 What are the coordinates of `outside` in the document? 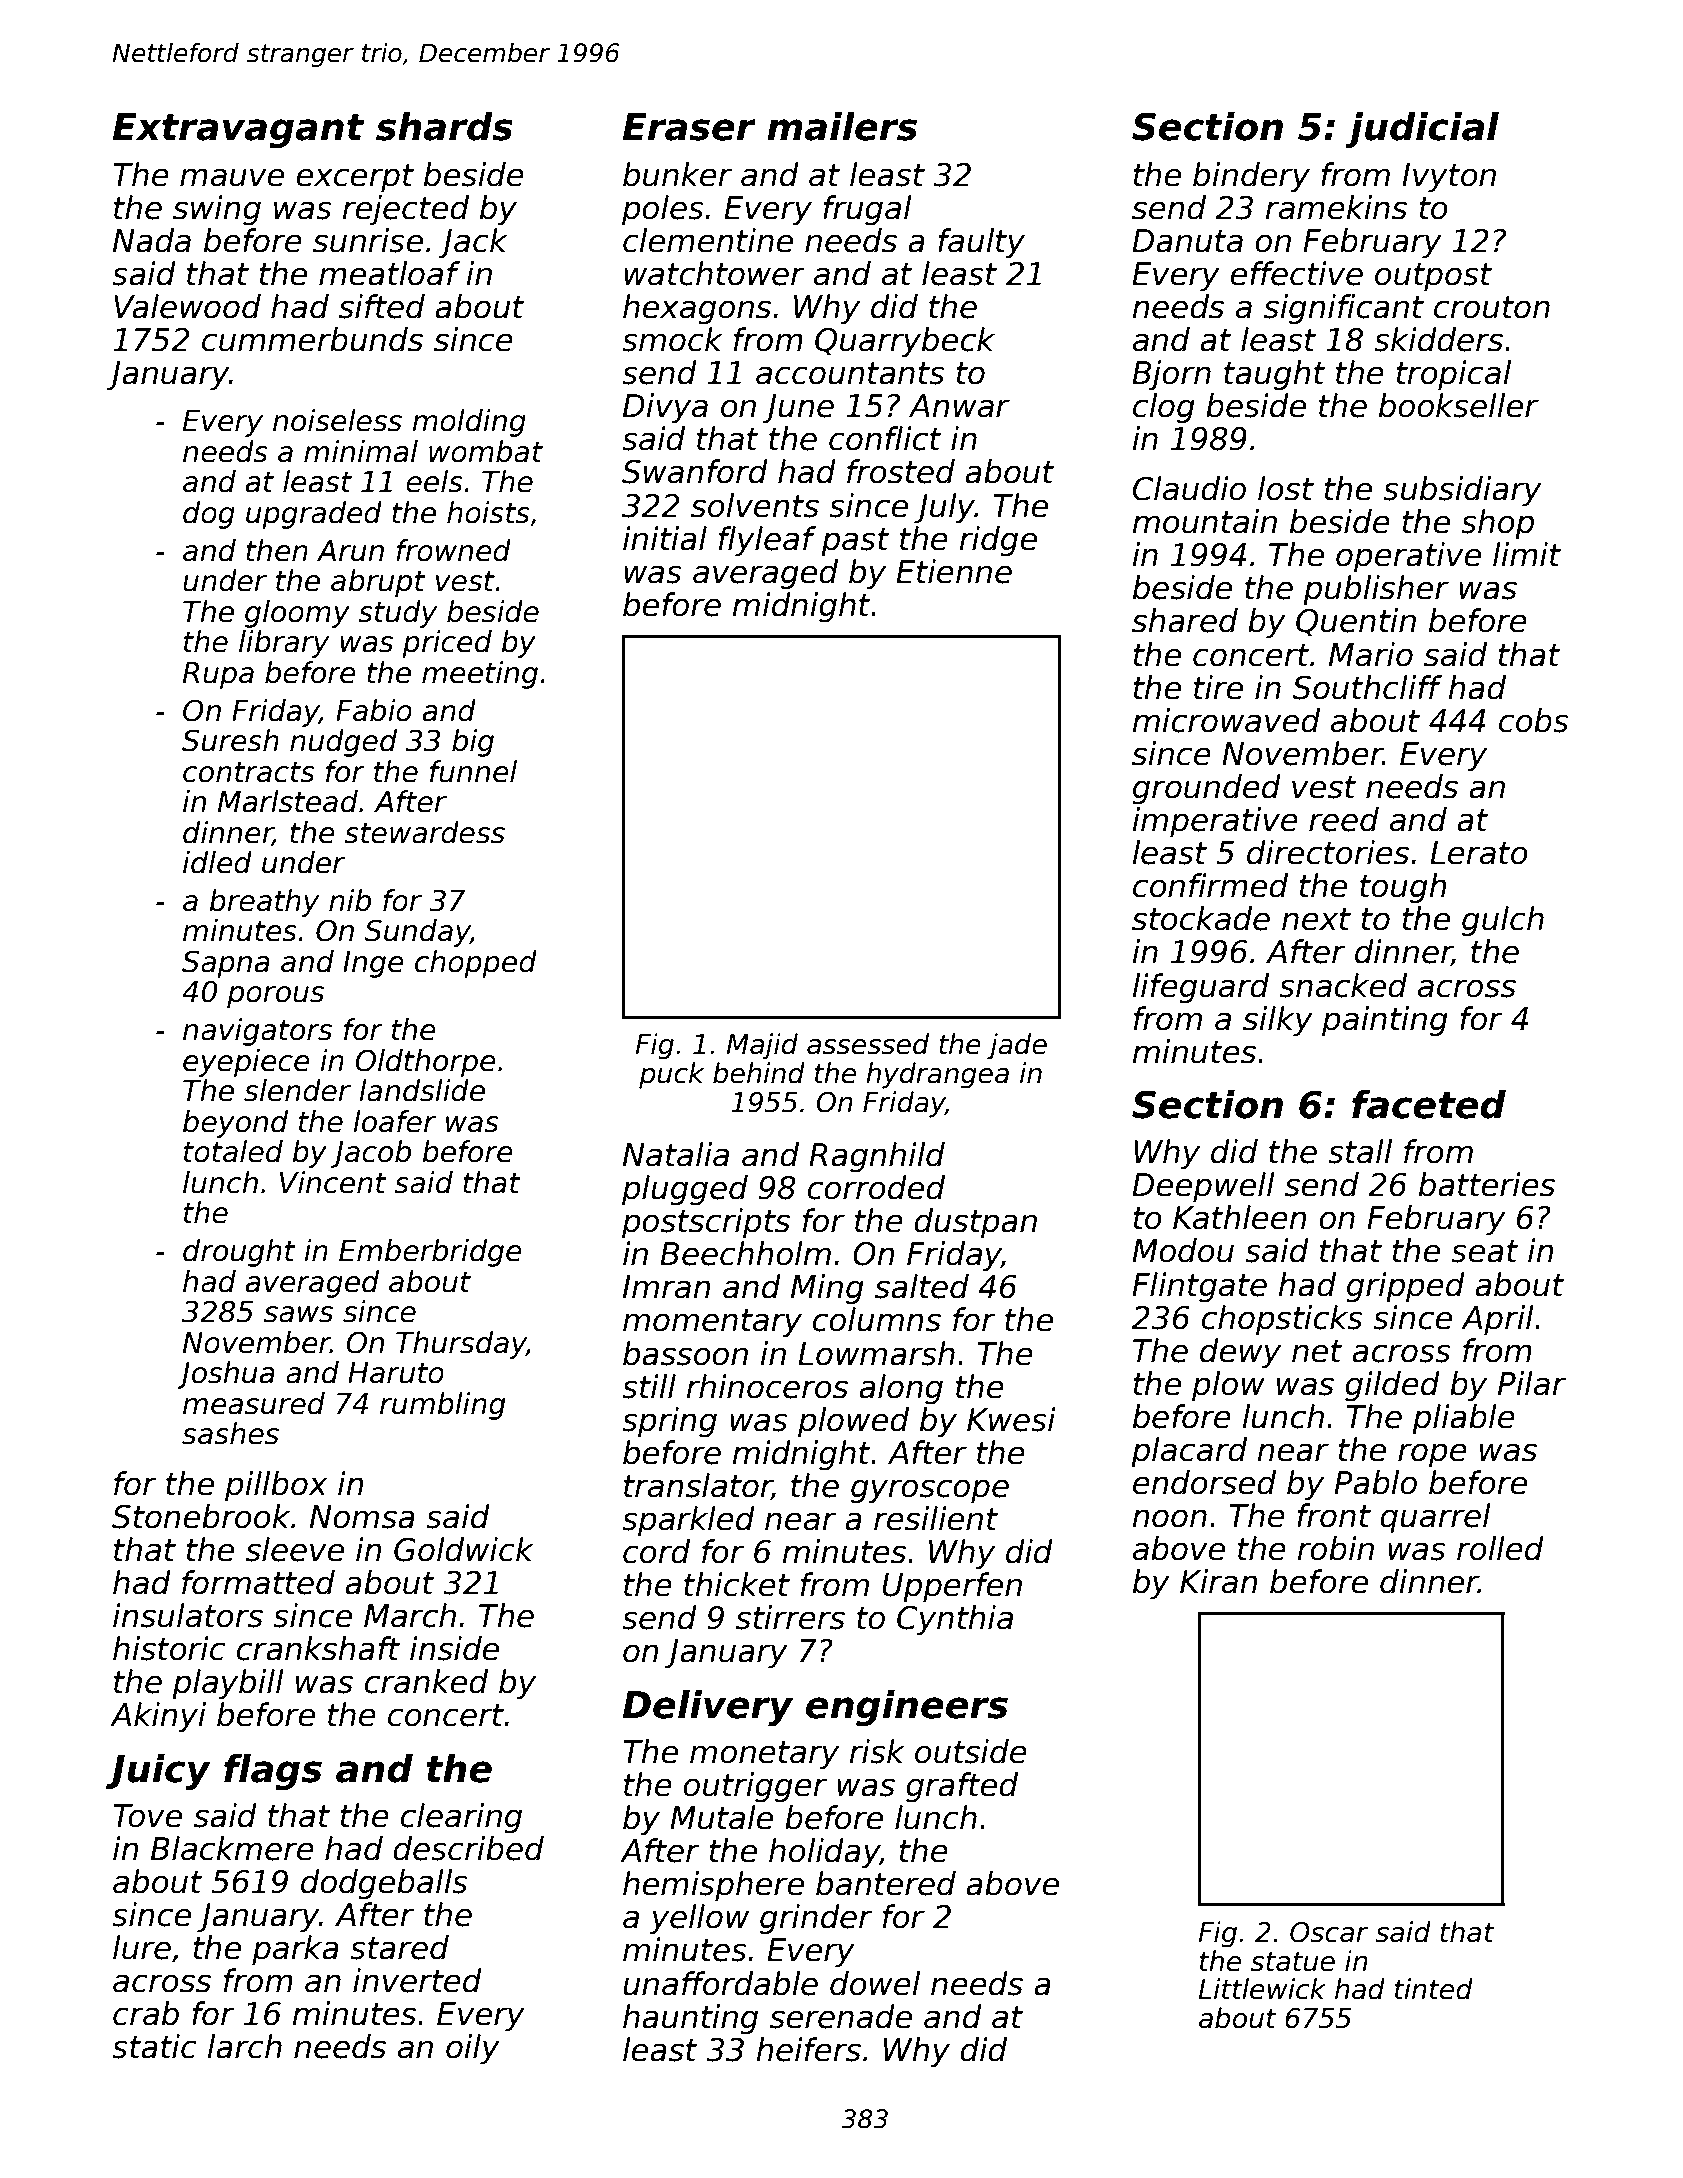 It's located at (971, 1751).
